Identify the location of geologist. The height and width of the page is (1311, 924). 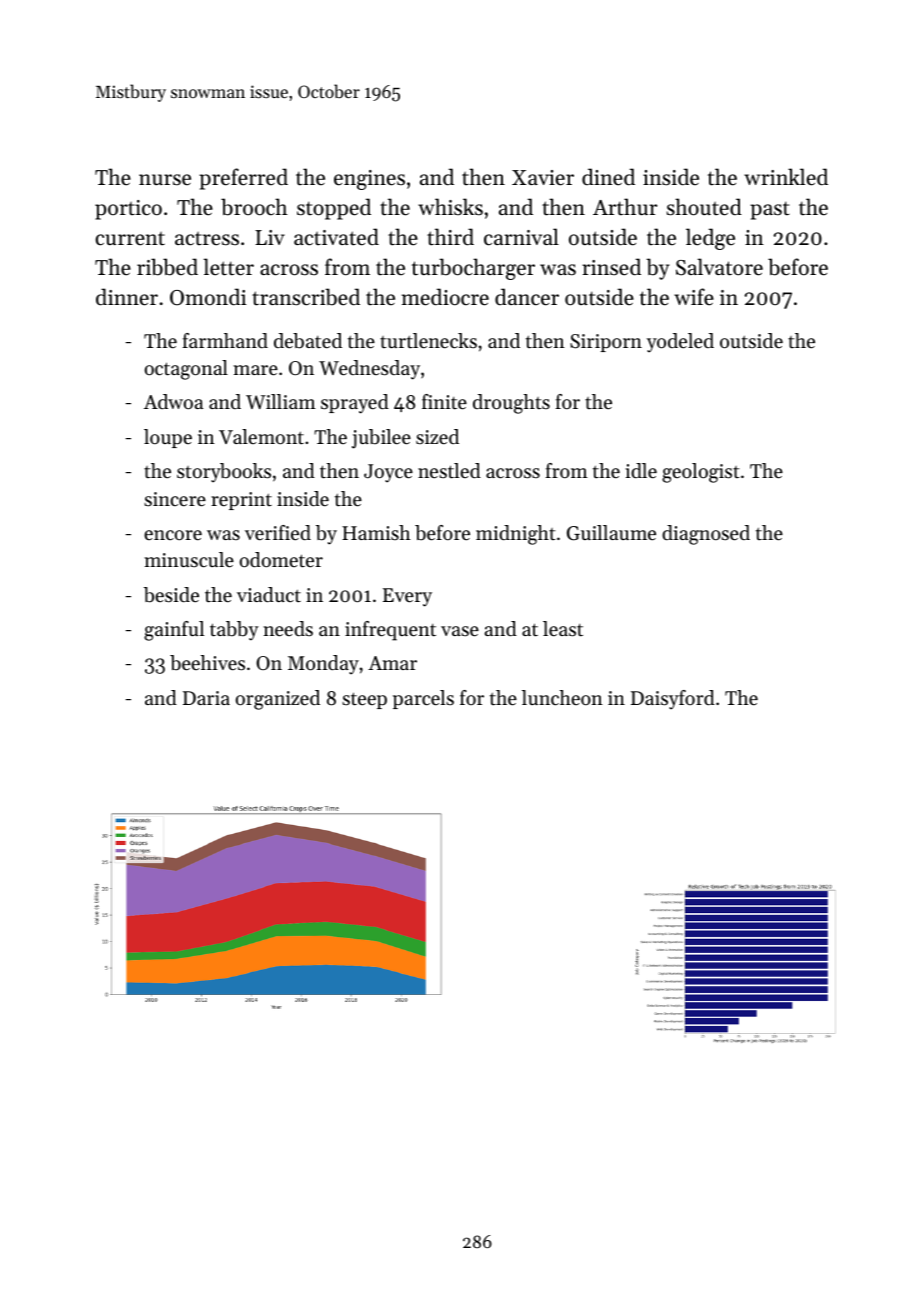
(701, 473).
